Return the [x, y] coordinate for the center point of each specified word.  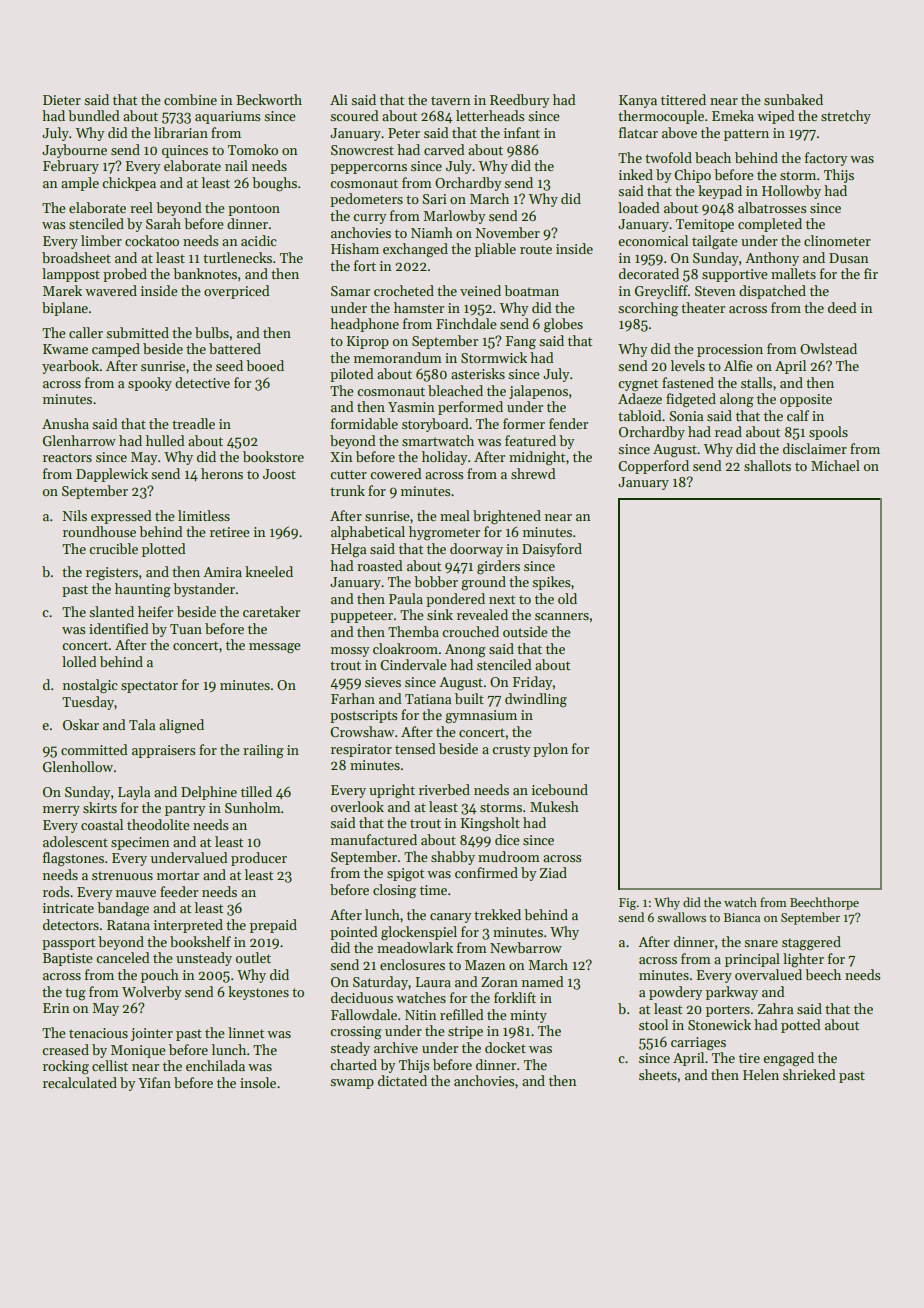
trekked [497, 914]
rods [56, 891]
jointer [152, 1034]
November [508, 232]
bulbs [212, 332]
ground [483, 583]
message [275, 648]
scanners [562, 616]
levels [688, 365]
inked [636, 174]
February [71, 167]
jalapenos [538, 392]
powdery [675, 993]
